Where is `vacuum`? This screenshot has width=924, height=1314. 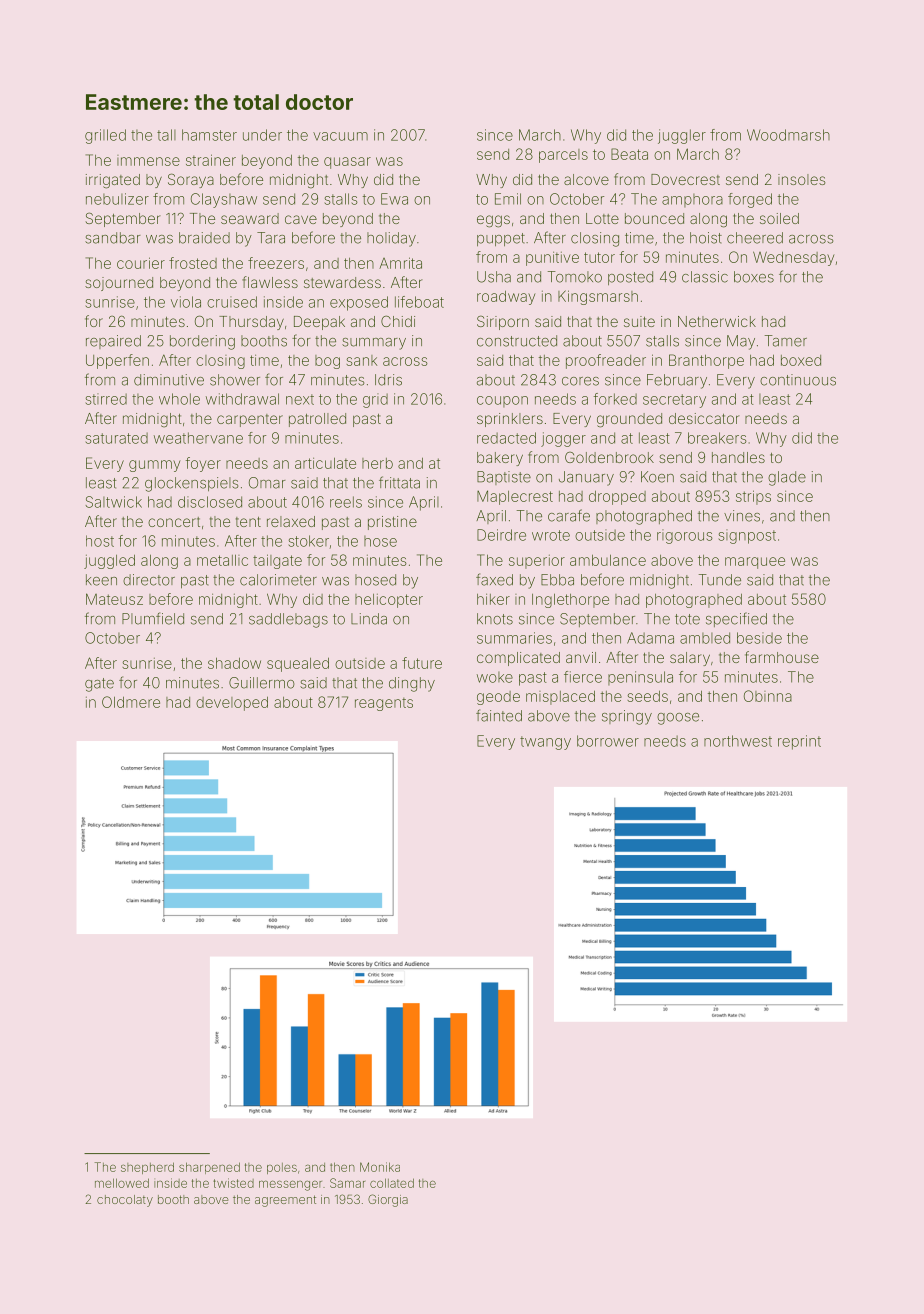 vacuum is located at coordinates (340, 136).
